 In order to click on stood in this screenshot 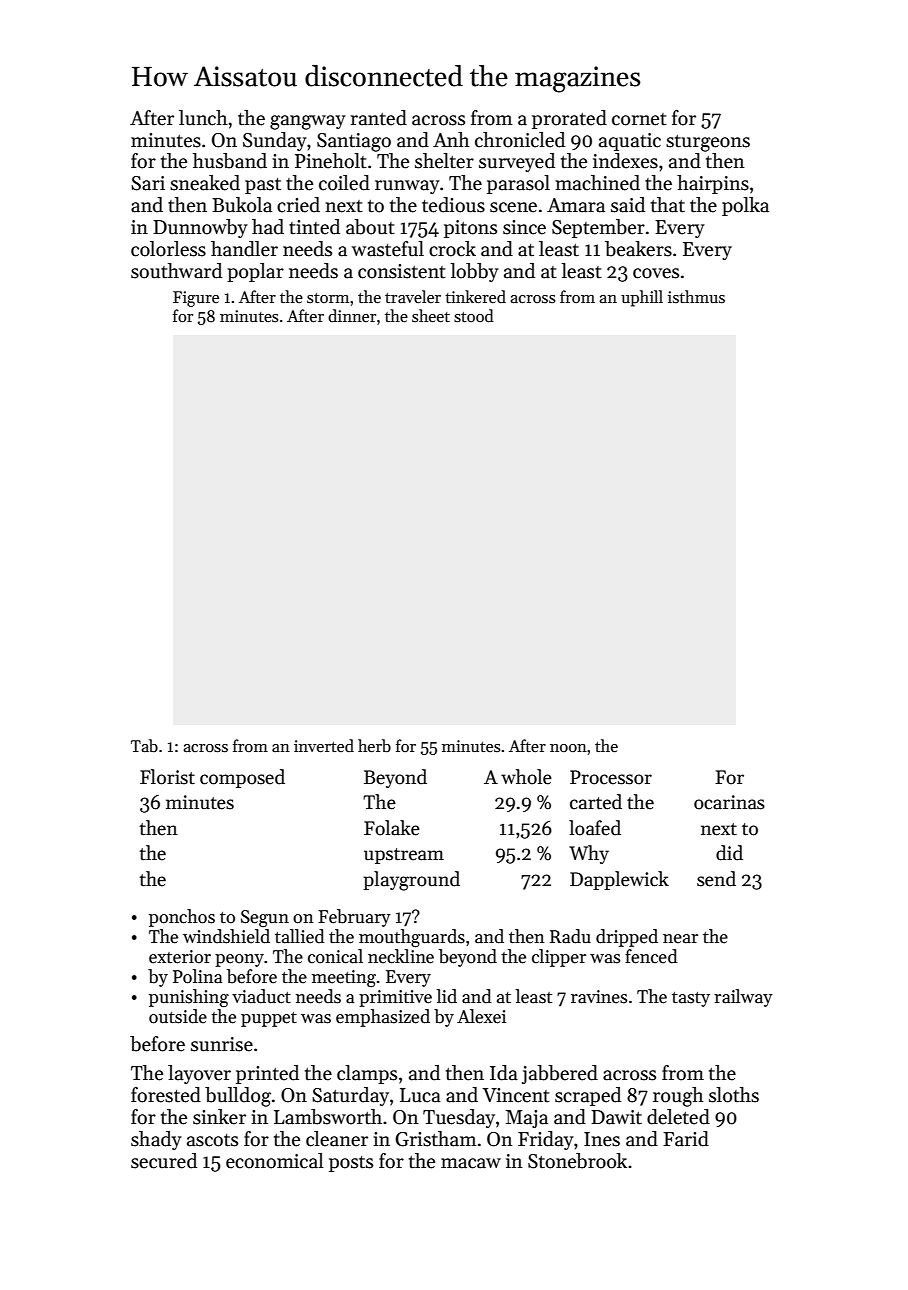, I will do `click(474, 316)`.
